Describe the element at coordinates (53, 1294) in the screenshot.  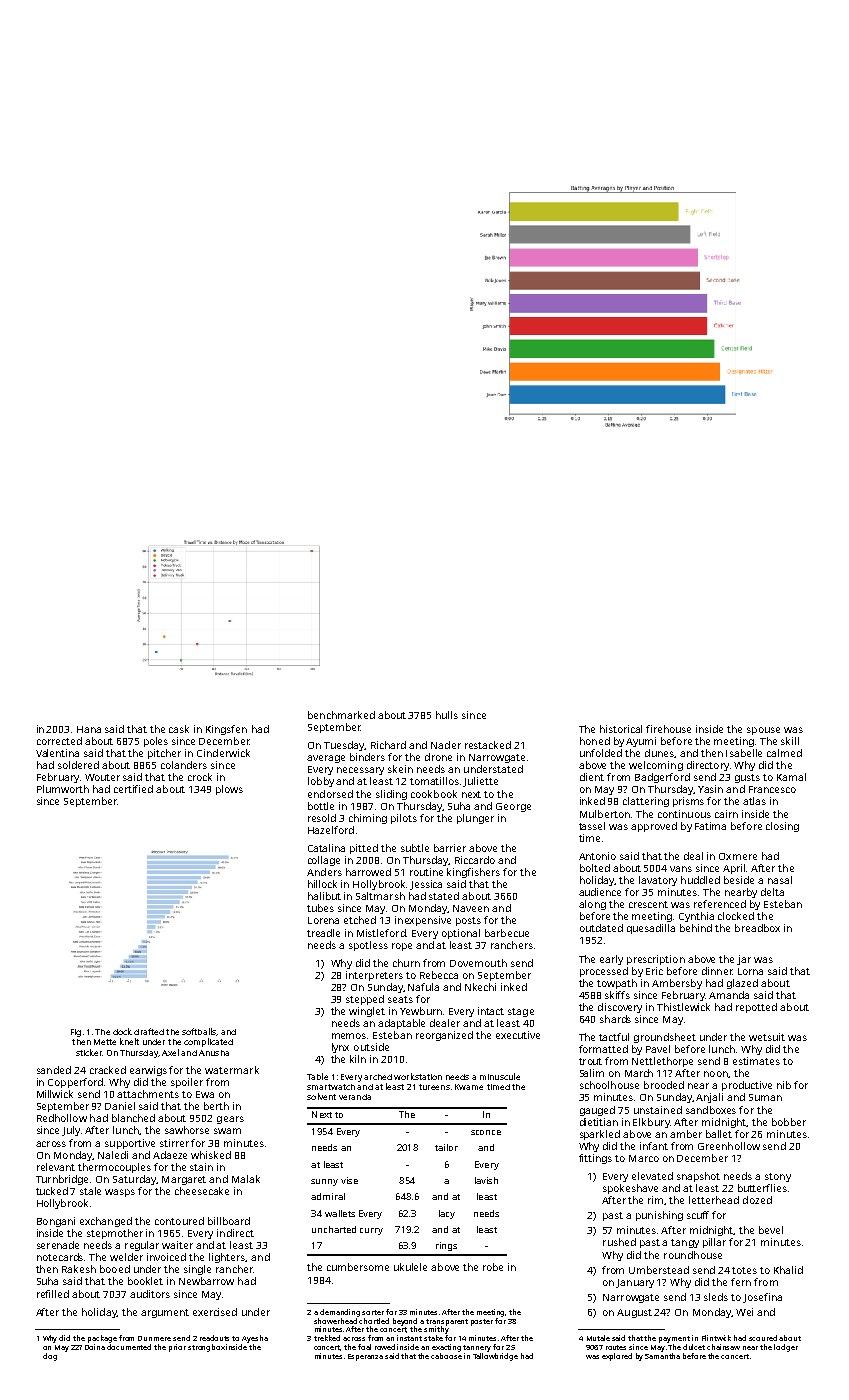
I see `refilled` at that location.
